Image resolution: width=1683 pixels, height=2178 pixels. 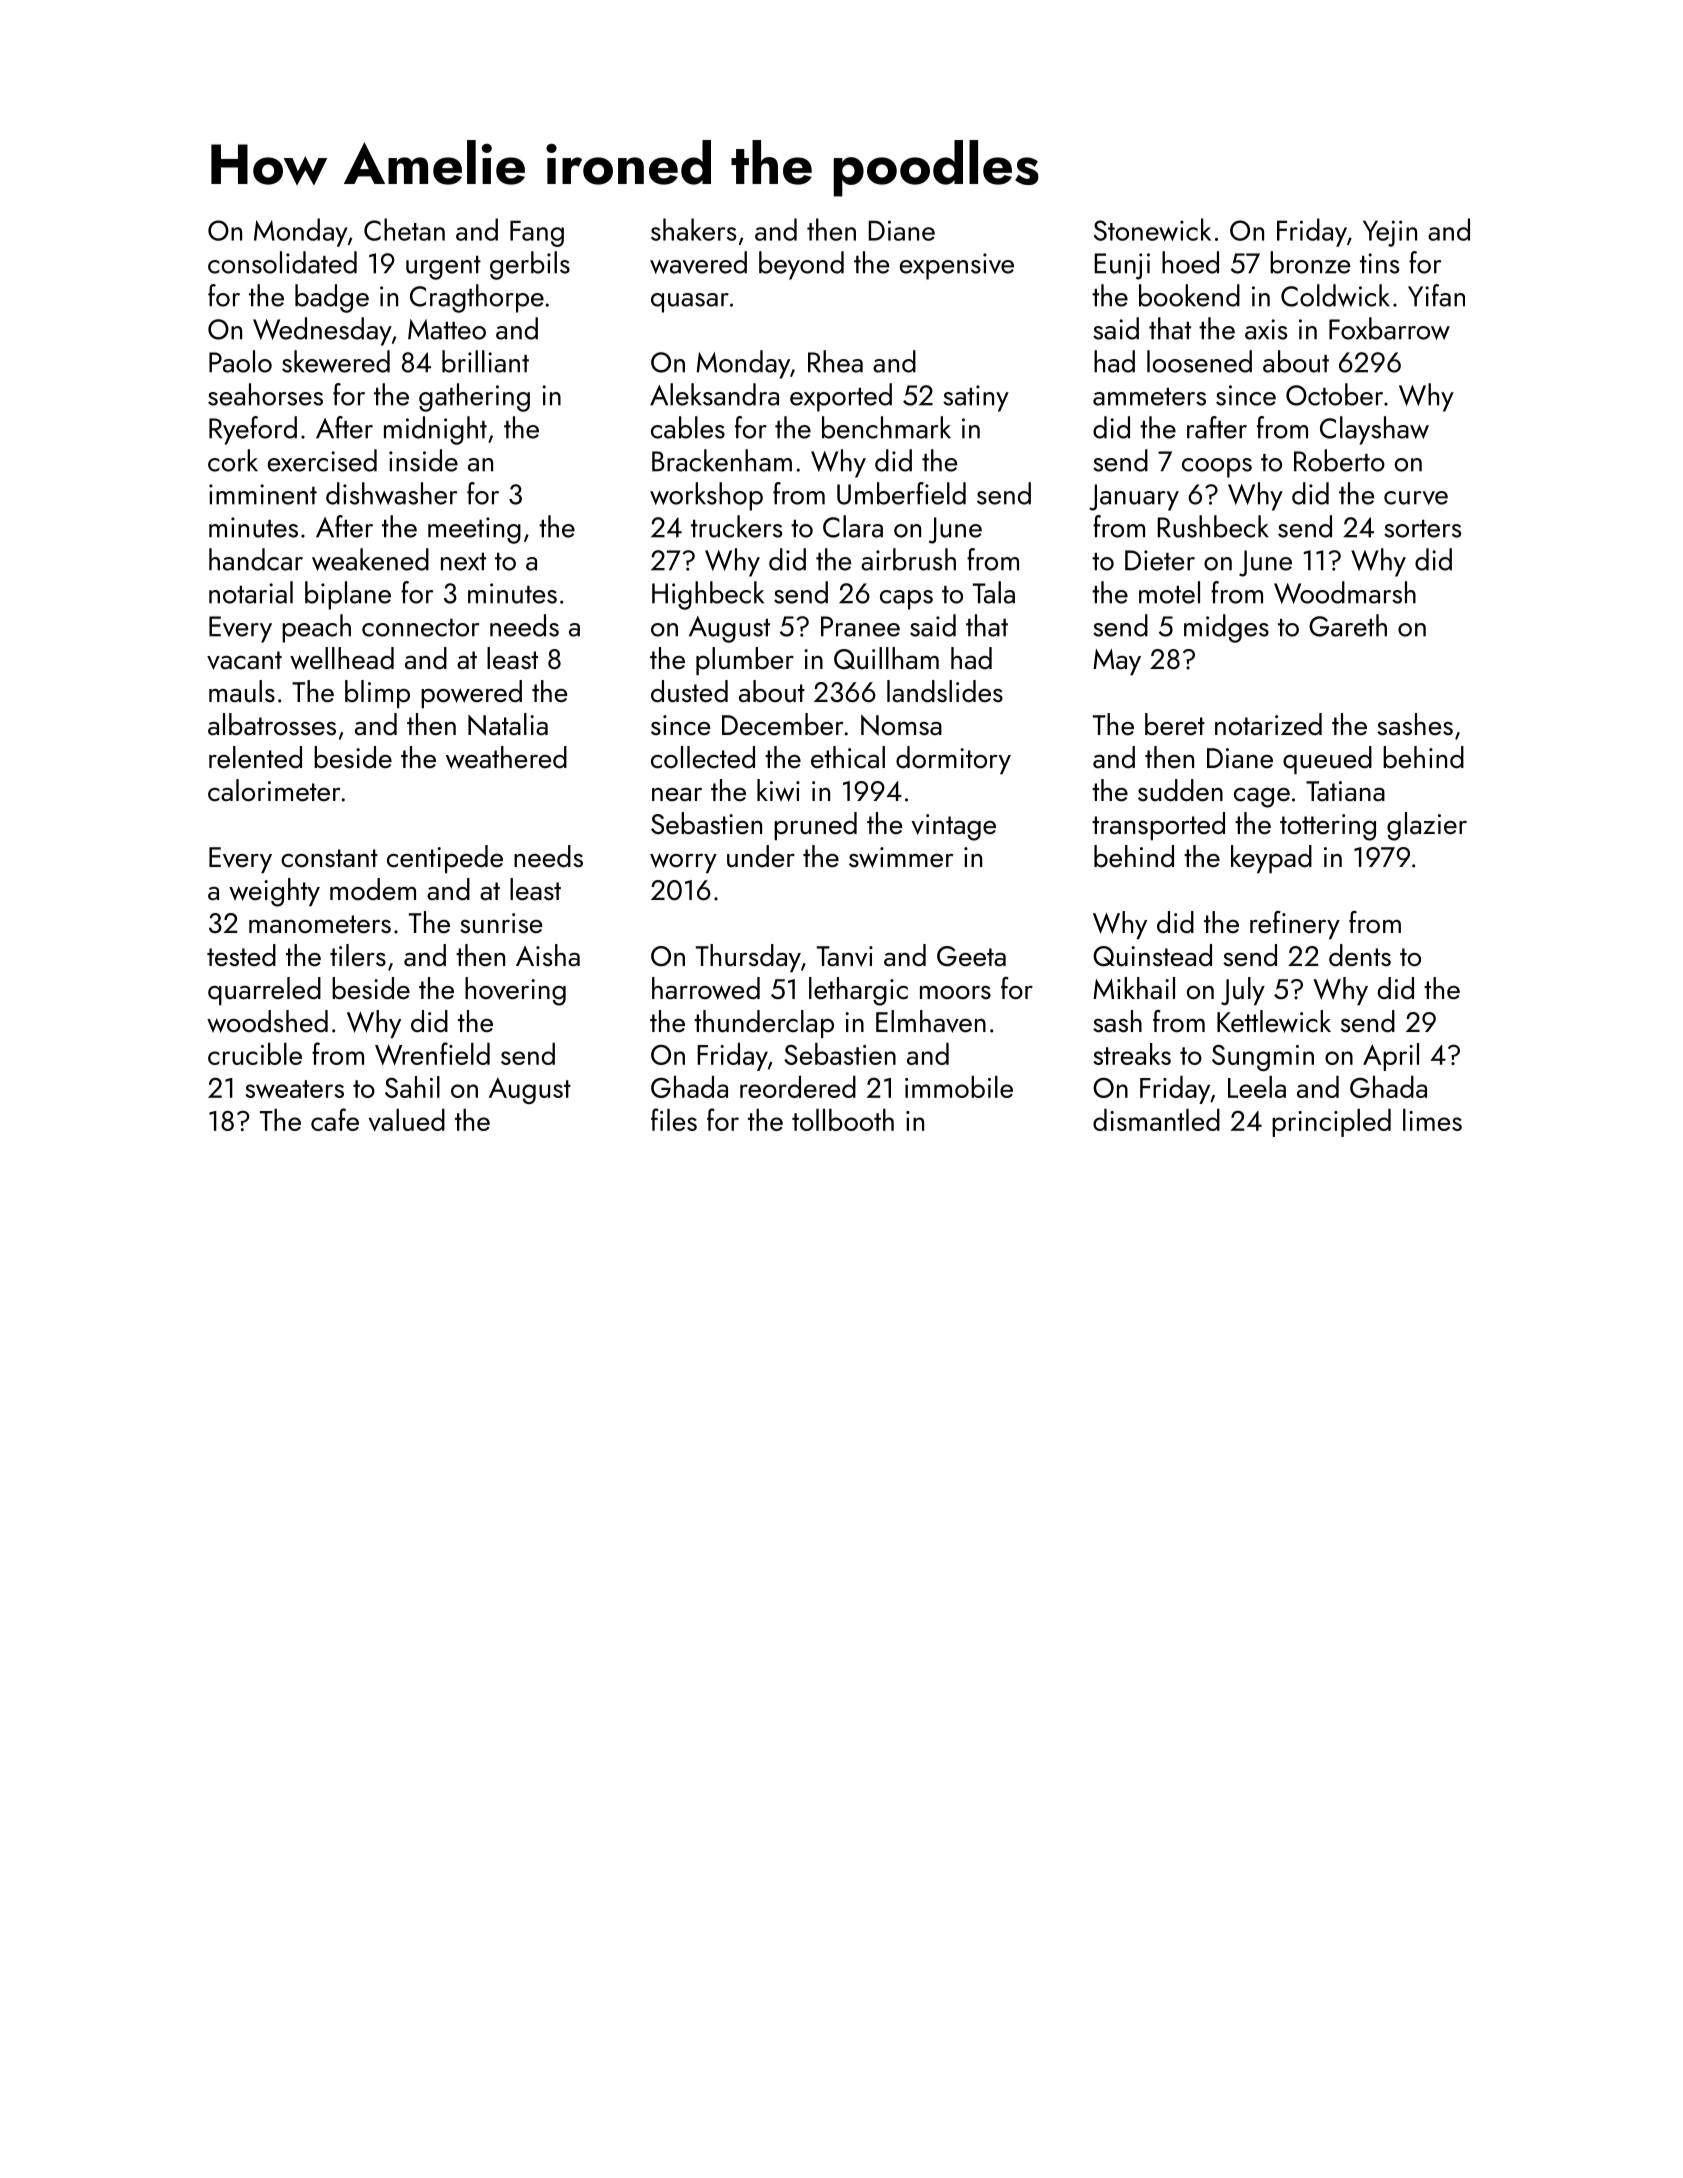 What do you see at coordinates (677, 795) in the screenshot?
I see `near` at bounding box center [677, 795].
